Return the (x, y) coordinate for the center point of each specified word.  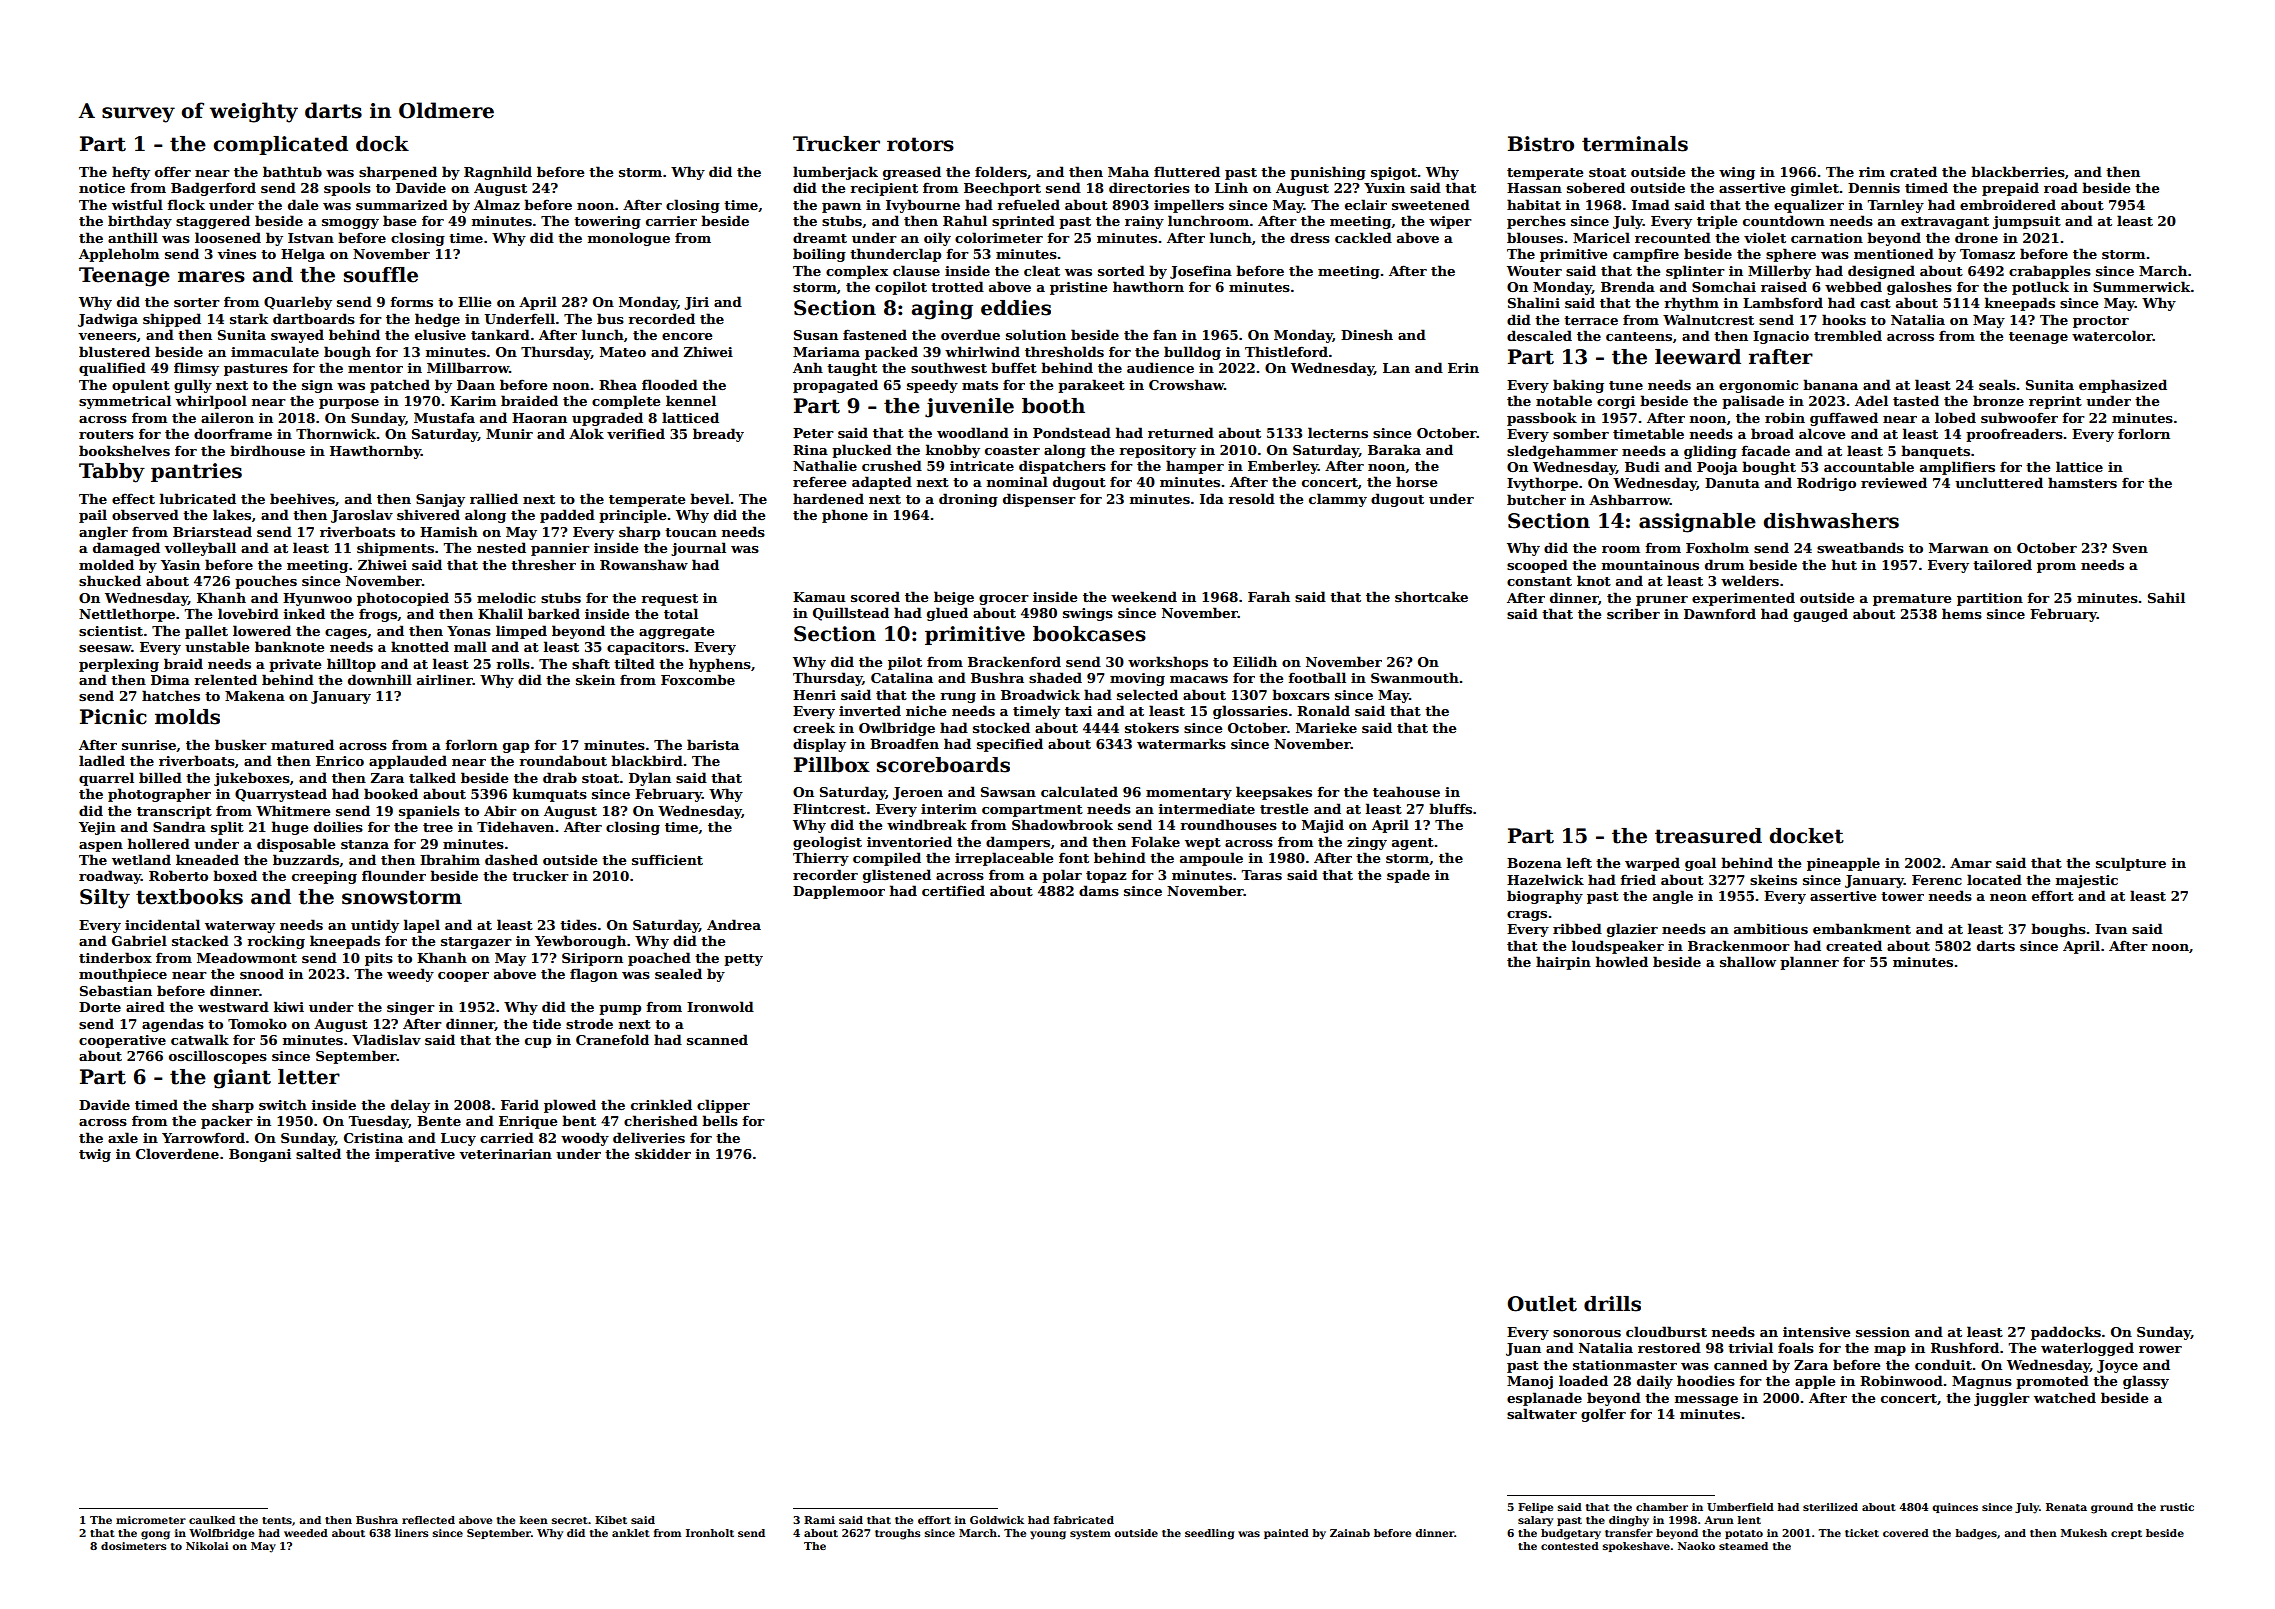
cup (538, 1043)
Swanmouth (1415, 677)
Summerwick (2142, 286)
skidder (663, 1153)
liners (411, 1533)
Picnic (113, 717)
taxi (1078, 711)
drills (1612, 1304)
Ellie (474, 301)
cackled (1363, 237)
